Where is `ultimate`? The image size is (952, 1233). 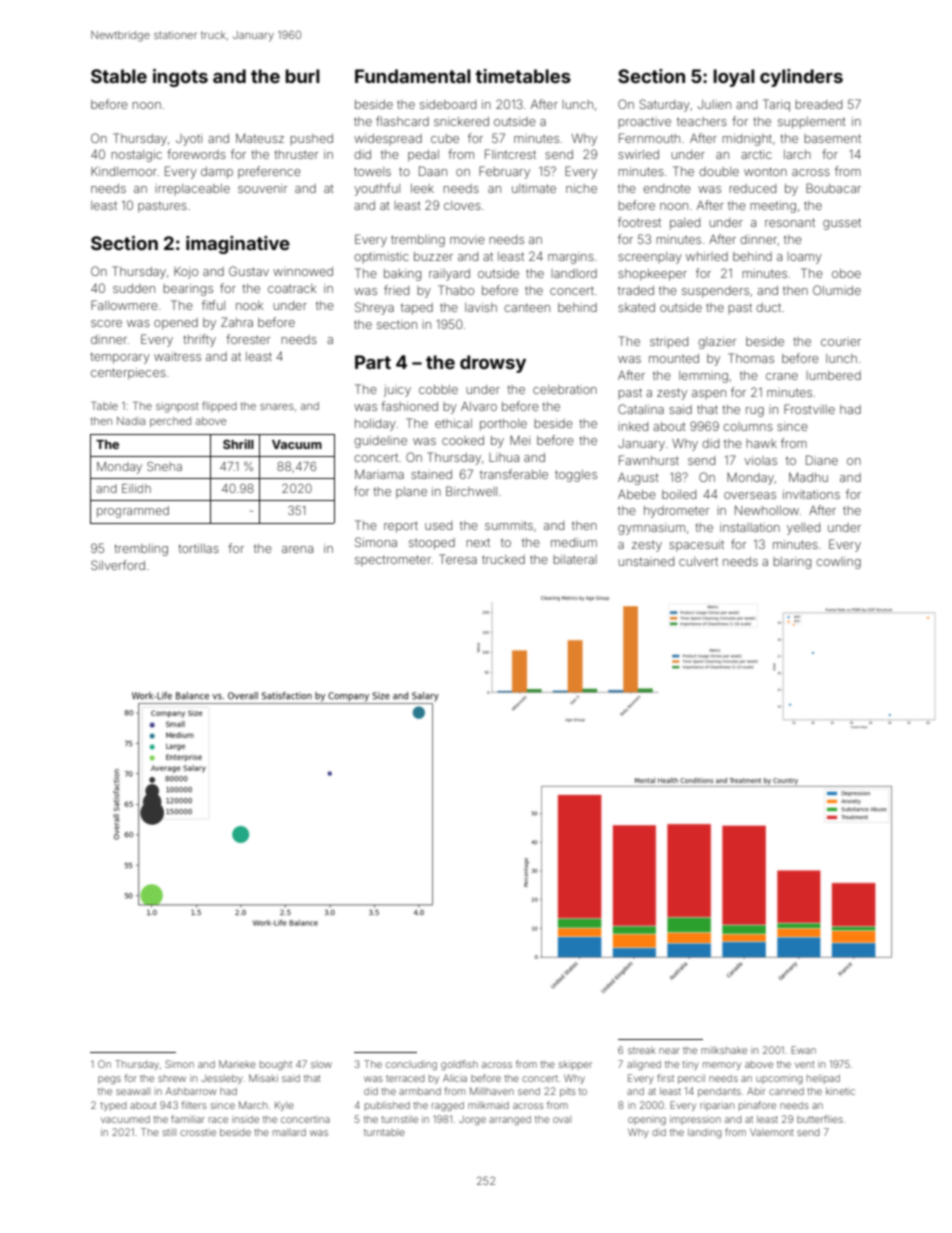
ultimate is located at coordinates (534, 188).
